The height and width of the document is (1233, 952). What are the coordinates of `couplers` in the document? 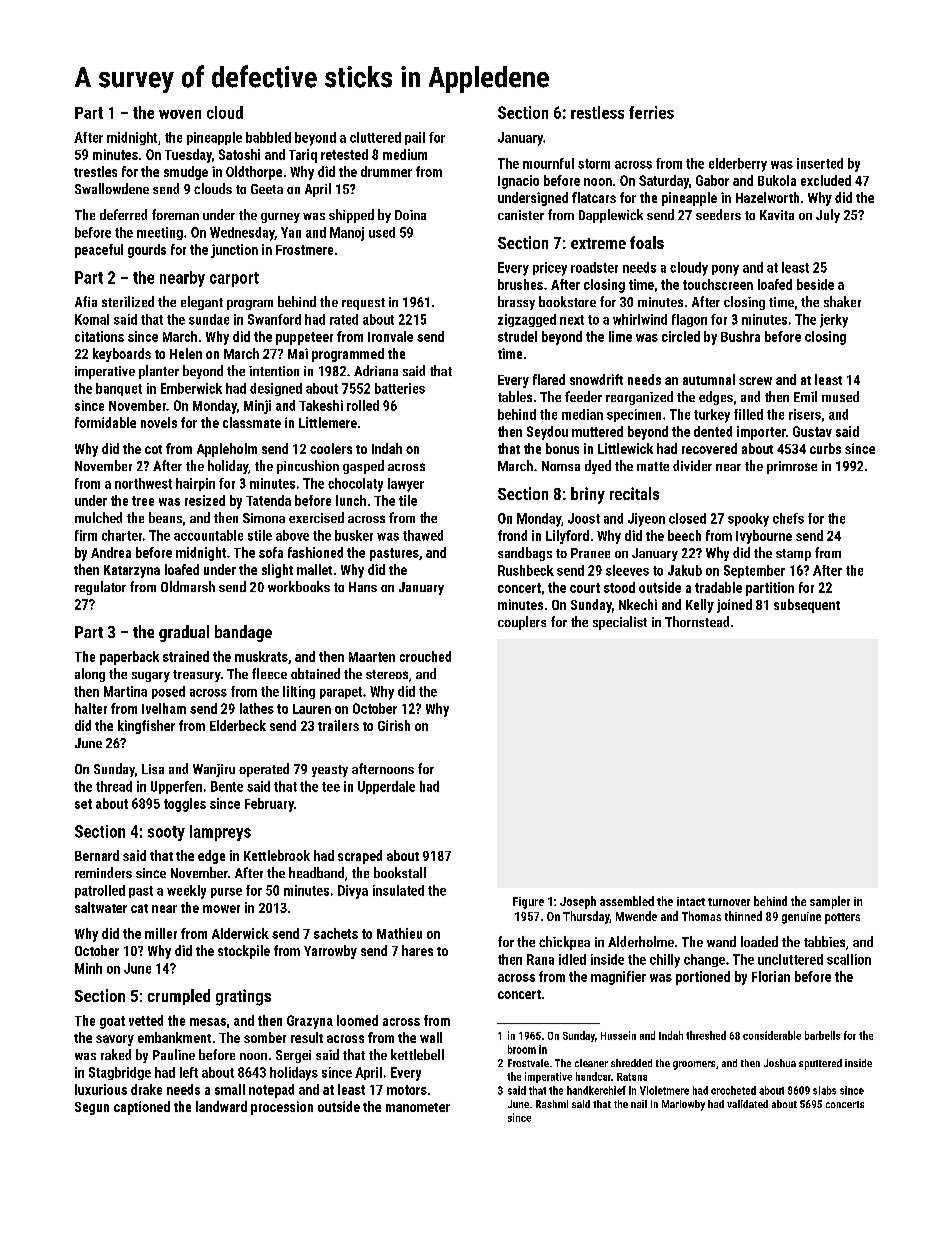 It's located at (522, 623).
